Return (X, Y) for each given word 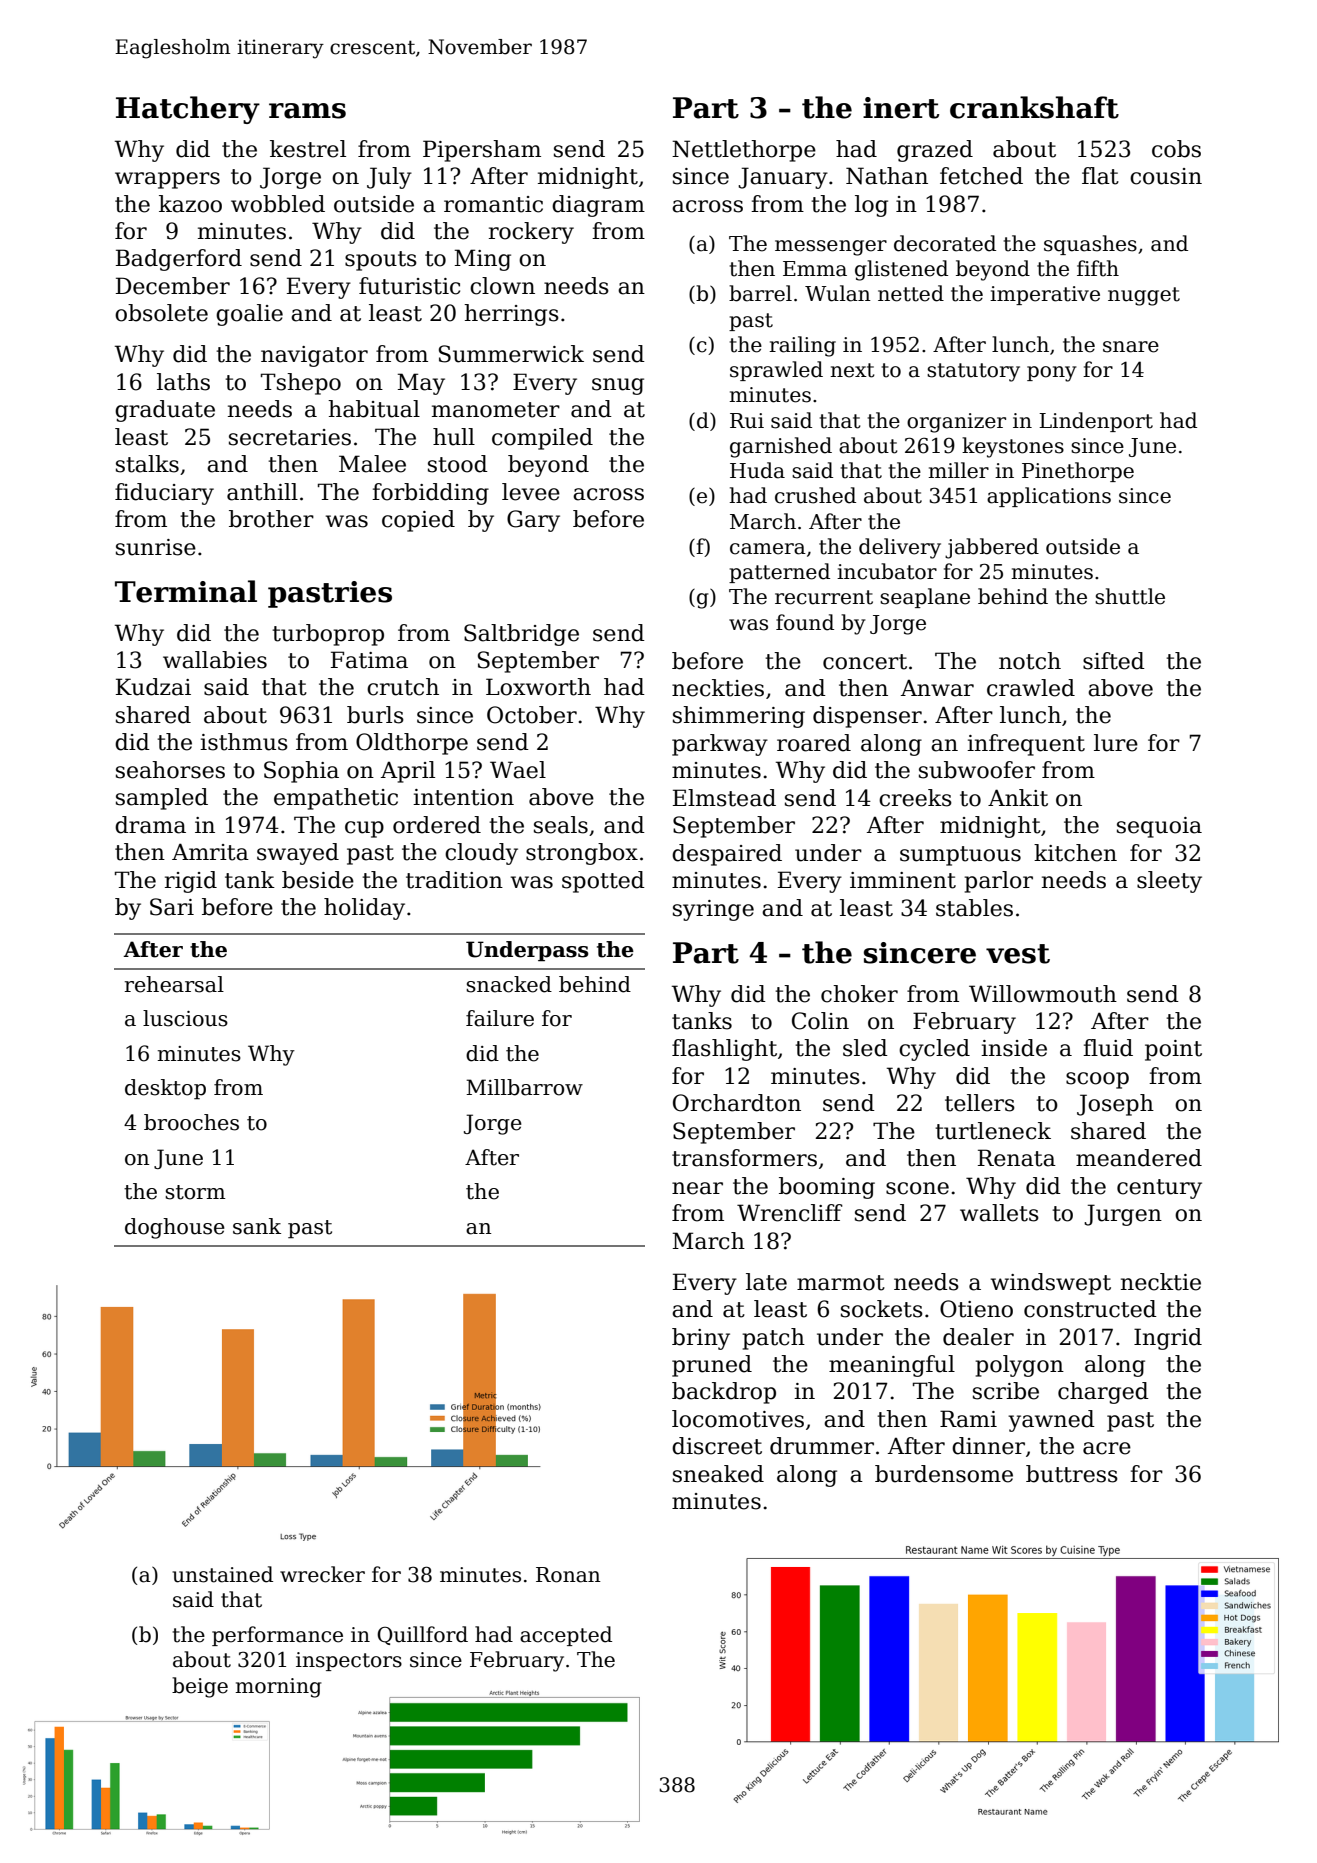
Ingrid (1168, 1339)
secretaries (290, 437)
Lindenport (1096, 422)
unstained (222, 1574)
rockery (531, 233)
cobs (1176, 149)
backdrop (724, 1393)
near (697, 1188)
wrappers (167, 180)
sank (257, 1226)
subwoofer (977, 770)
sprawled (776, 371)
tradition (454, 880)
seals (561, 825)
